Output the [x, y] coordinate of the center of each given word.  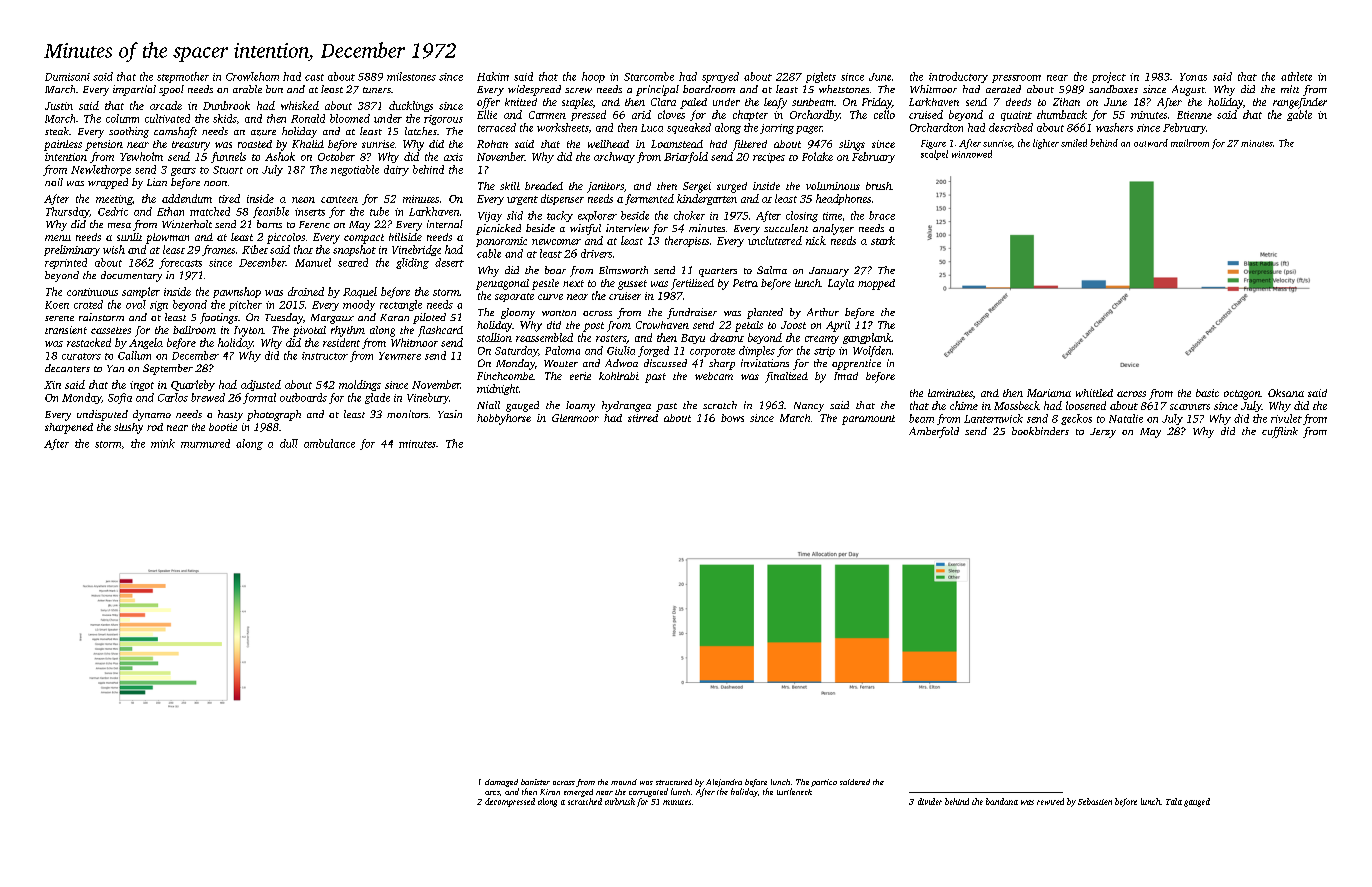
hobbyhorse [504, 419]
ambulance [329, 443]
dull [289, 443]
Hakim [493, 76]
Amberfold [934, 432]
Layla [841, 284]
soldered [855, 782]
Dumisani [67, 77]
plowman [167, 238]
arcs [492, 793]
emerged [578, 793]
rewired [1050, 801]
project [1109, 77]
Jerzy [1103, 433]
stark [883, 240]
